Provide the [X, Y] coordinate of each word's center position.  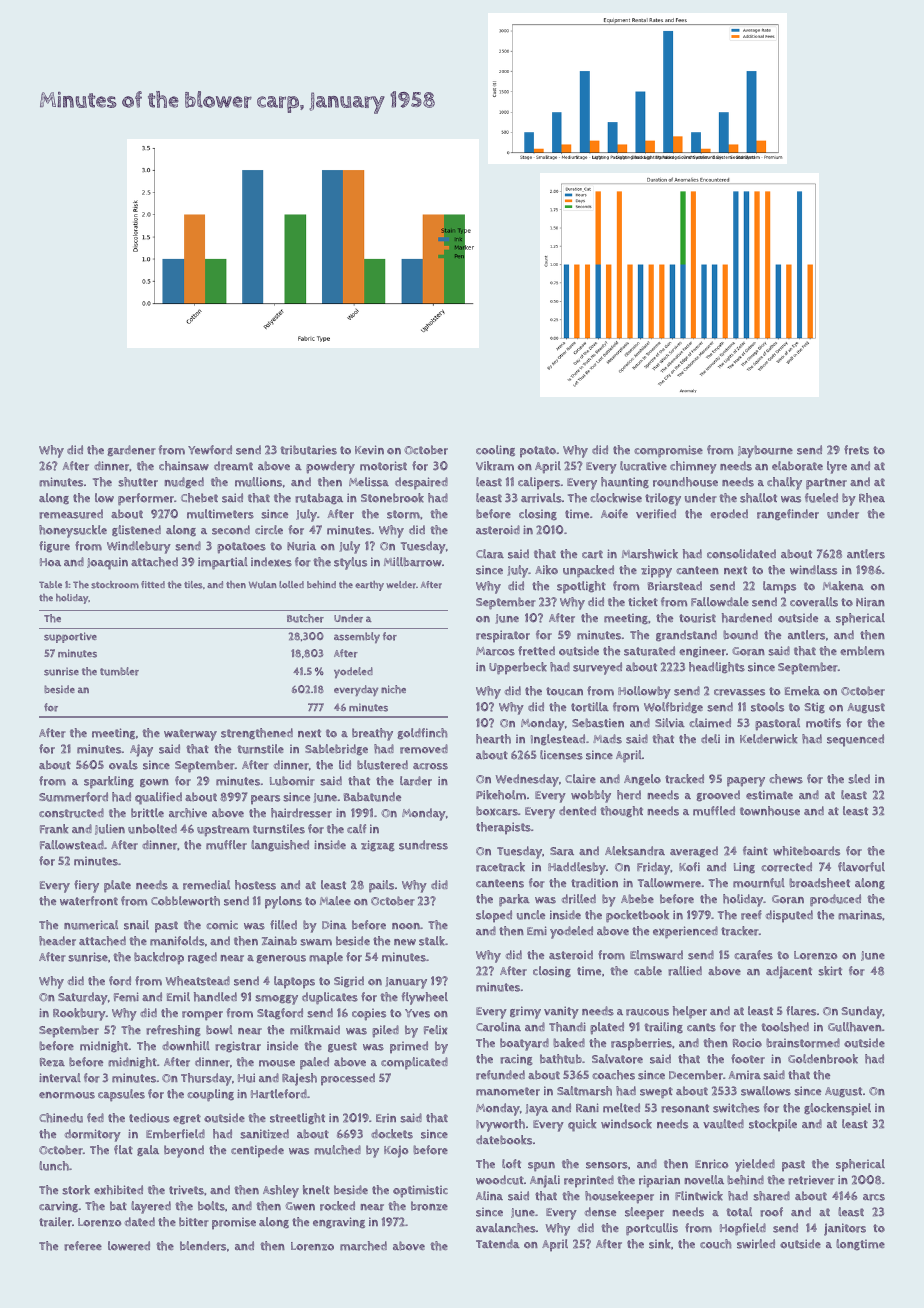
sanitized [264, 1134]
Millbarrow [413, 562]
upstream [223, 831]
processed [348, 1079]
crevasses [739, 692]
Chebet [199, 498]
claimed [710, 723]
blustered [382, 765]
